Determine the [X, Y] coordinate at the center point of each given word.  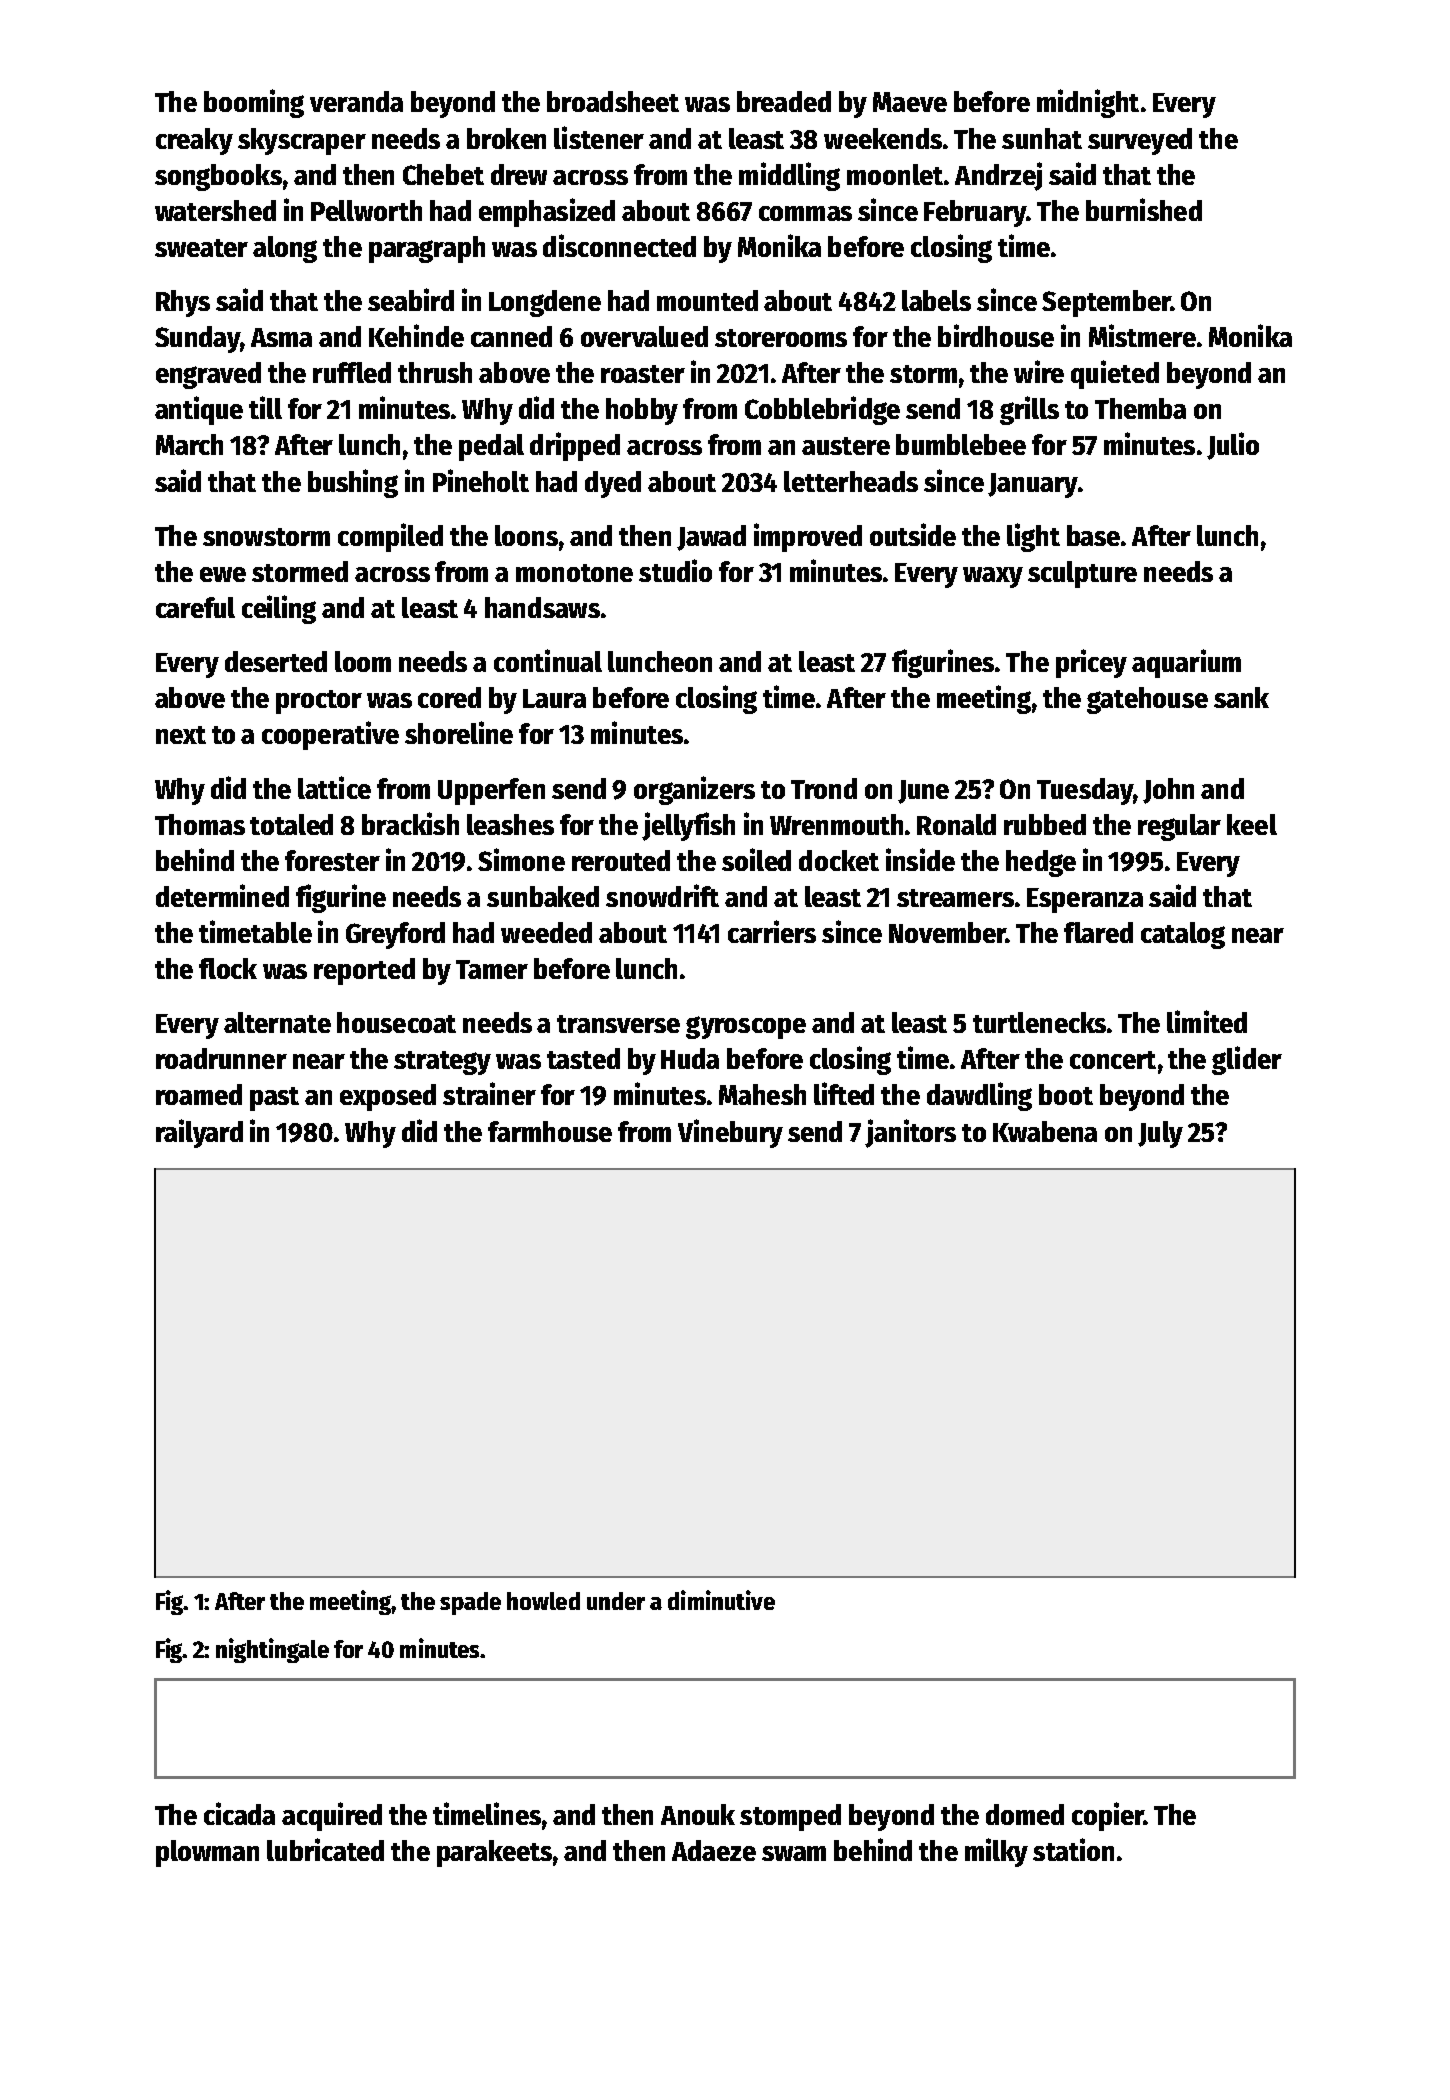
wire [1039, 371]
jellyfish [688, 826]
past [274, 1099]
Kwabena [1045, 1131]
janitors [910, 1133]
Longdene [545, 303]
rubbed [1045, 824]
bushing [353, 483]
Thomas [200, 824]
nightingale [272, 1650]
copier [1108, 1816]
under [616, 1601]
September [1106, 303]
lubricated [325, 1849]
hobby [642, 411]
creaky [194, 141]
